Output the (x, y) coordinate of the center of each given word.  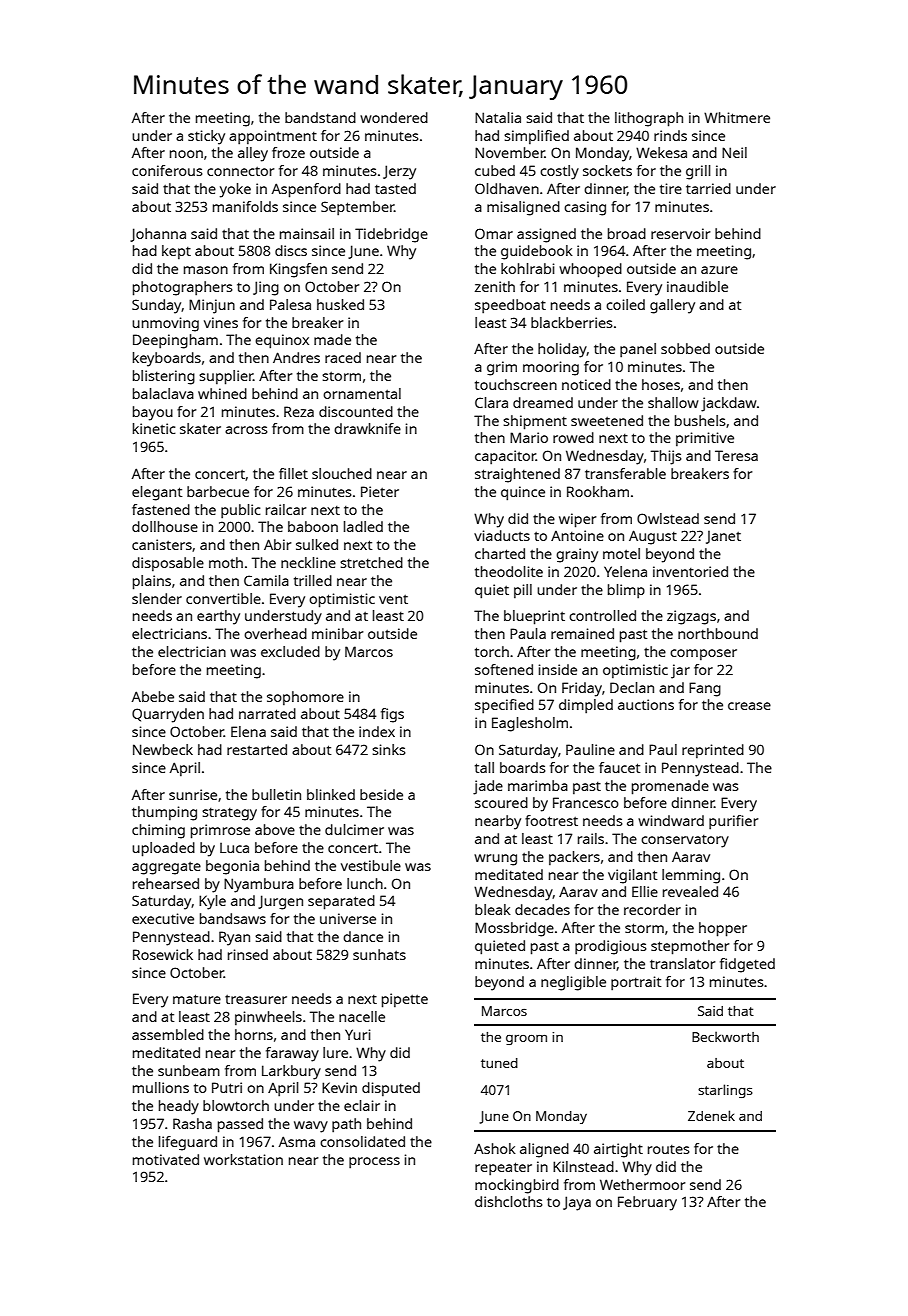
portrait (636, 983)
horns (254, 1034)
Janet (723, 537)
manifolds (245, 206)
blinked (331, 794)
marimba (538, 785)
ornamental (362, 393)
